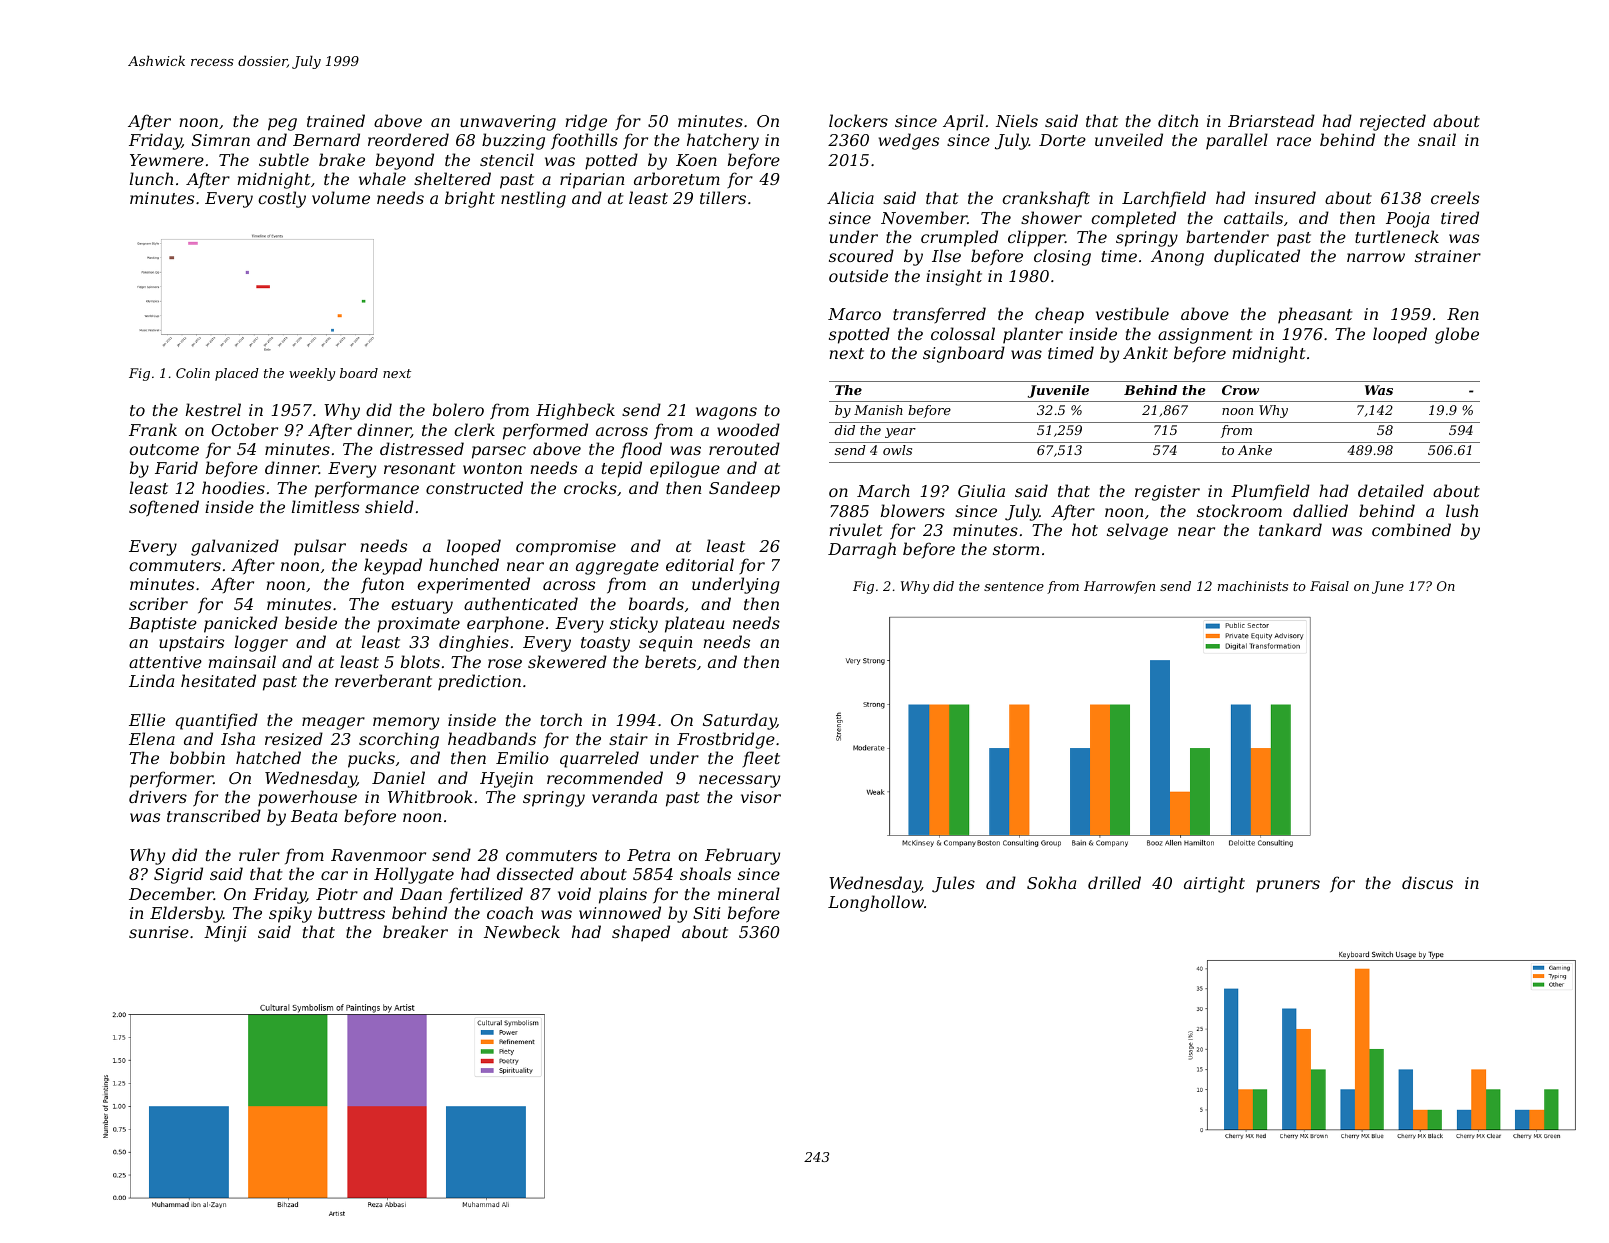  I want to click on Siti, so click(706, 913).
